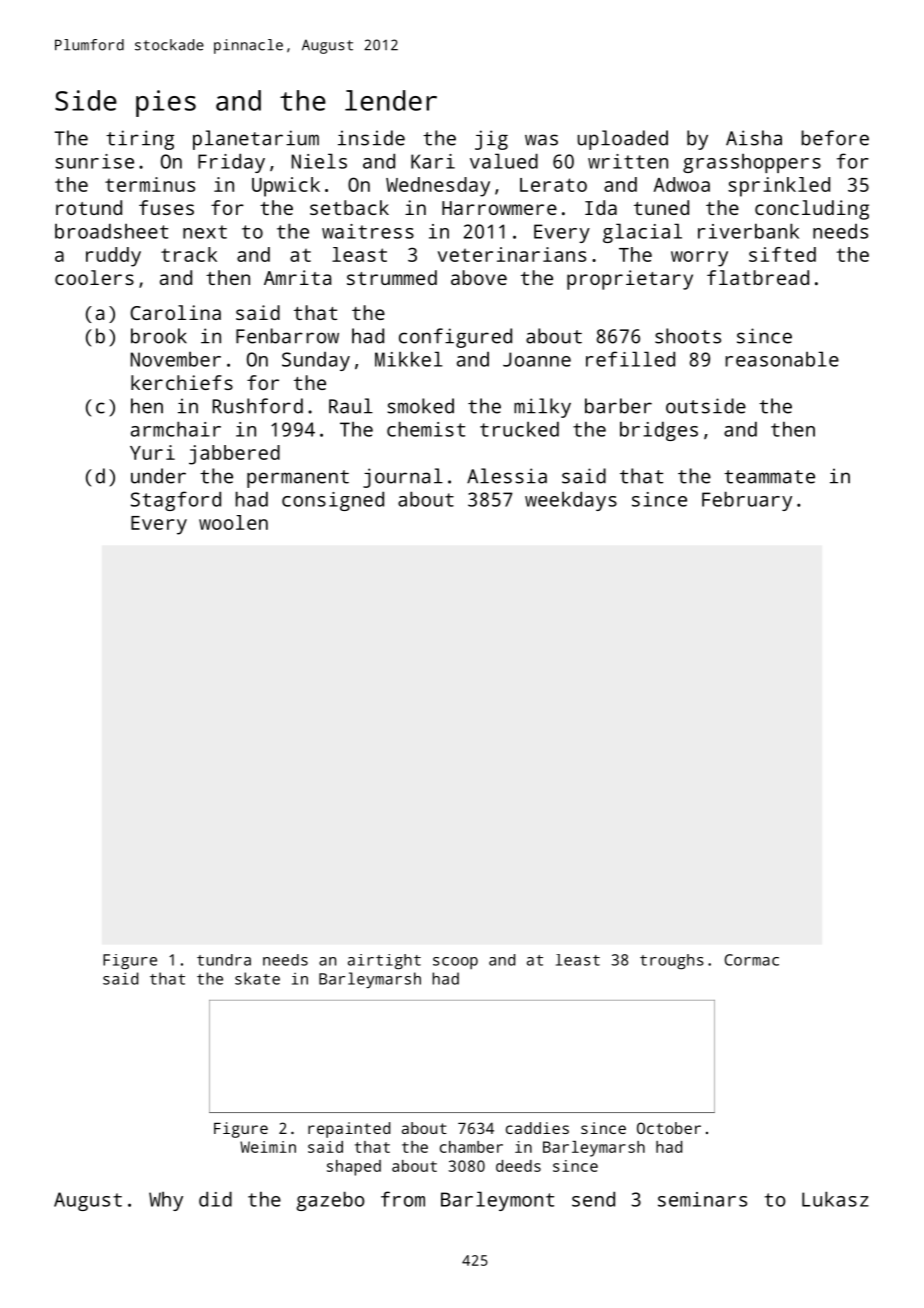  Describe the element at coordinates (659, 431) in the document. I see `bridges` at that location.
